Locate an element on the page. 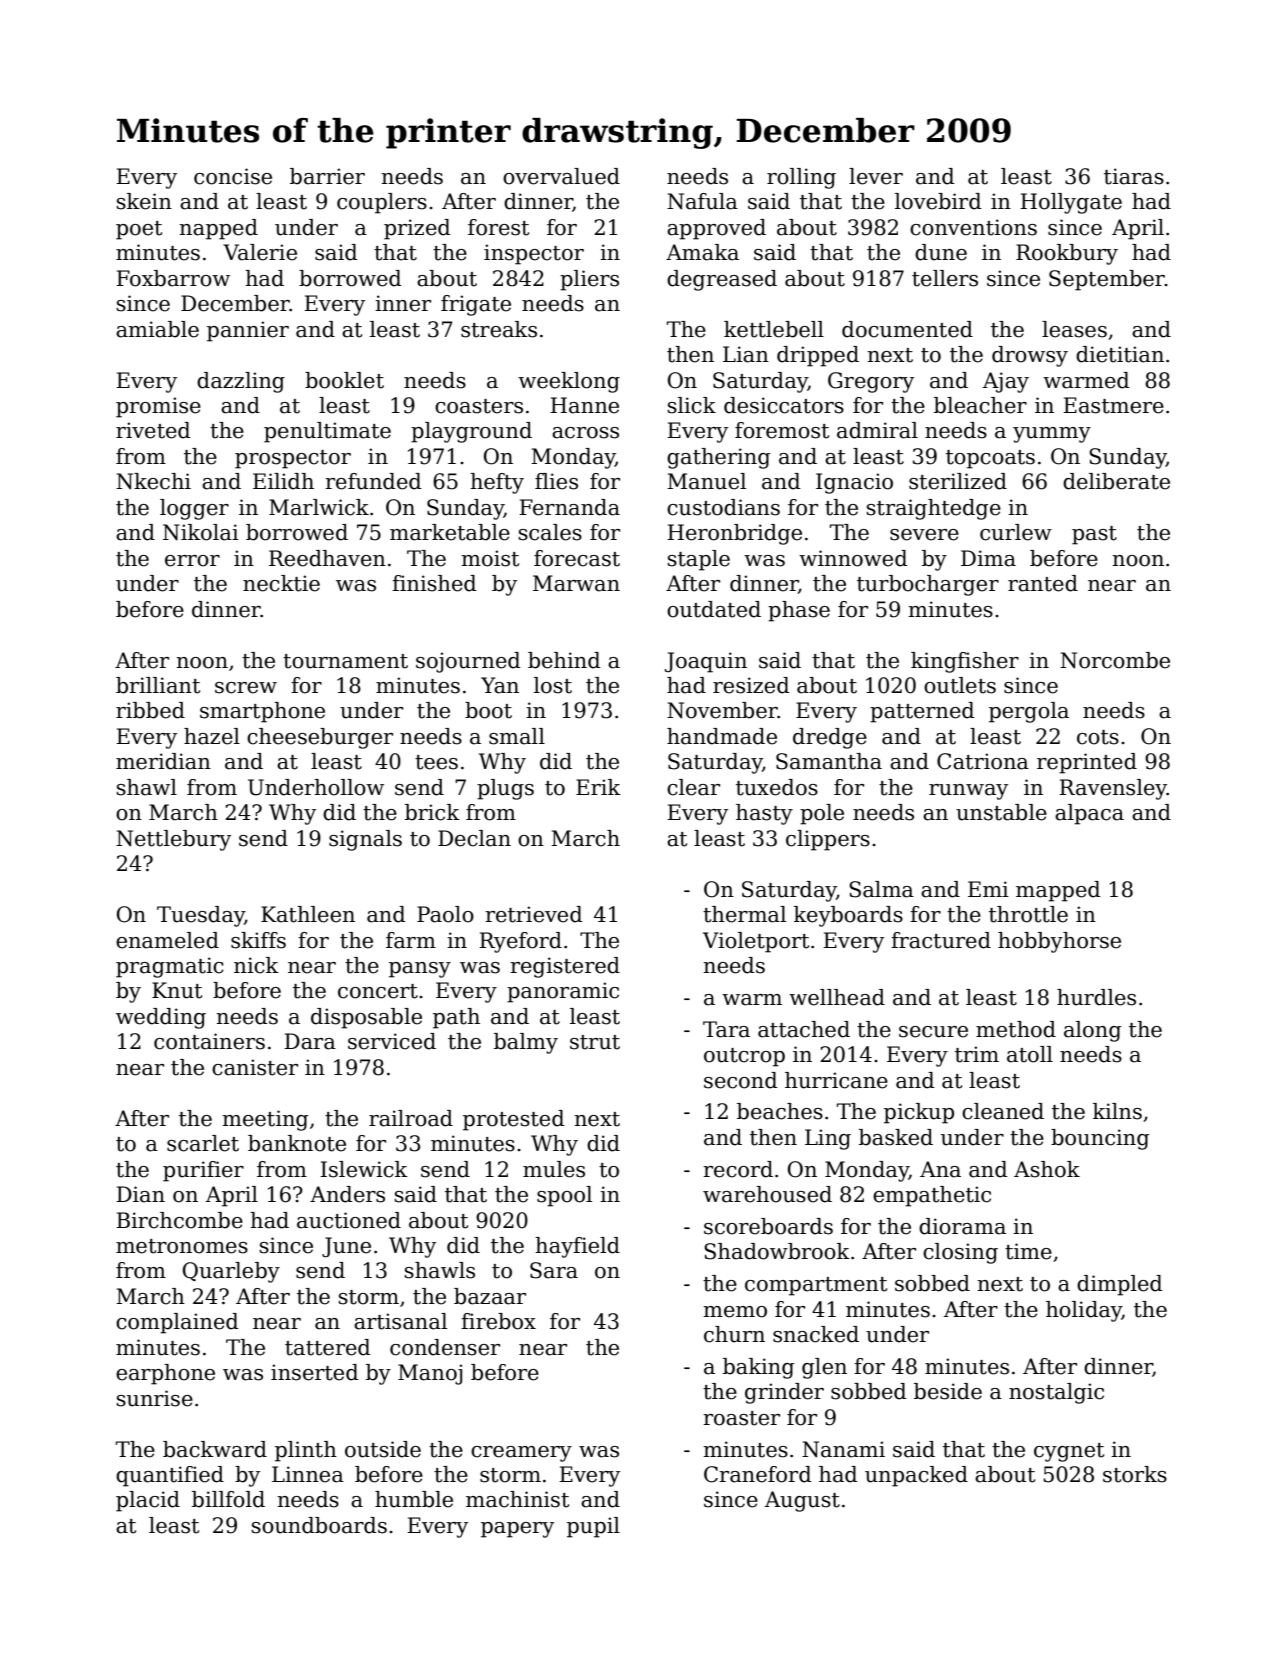 This page has height=1666, width=1287. railroad is located at coordinates (411, 1118).
